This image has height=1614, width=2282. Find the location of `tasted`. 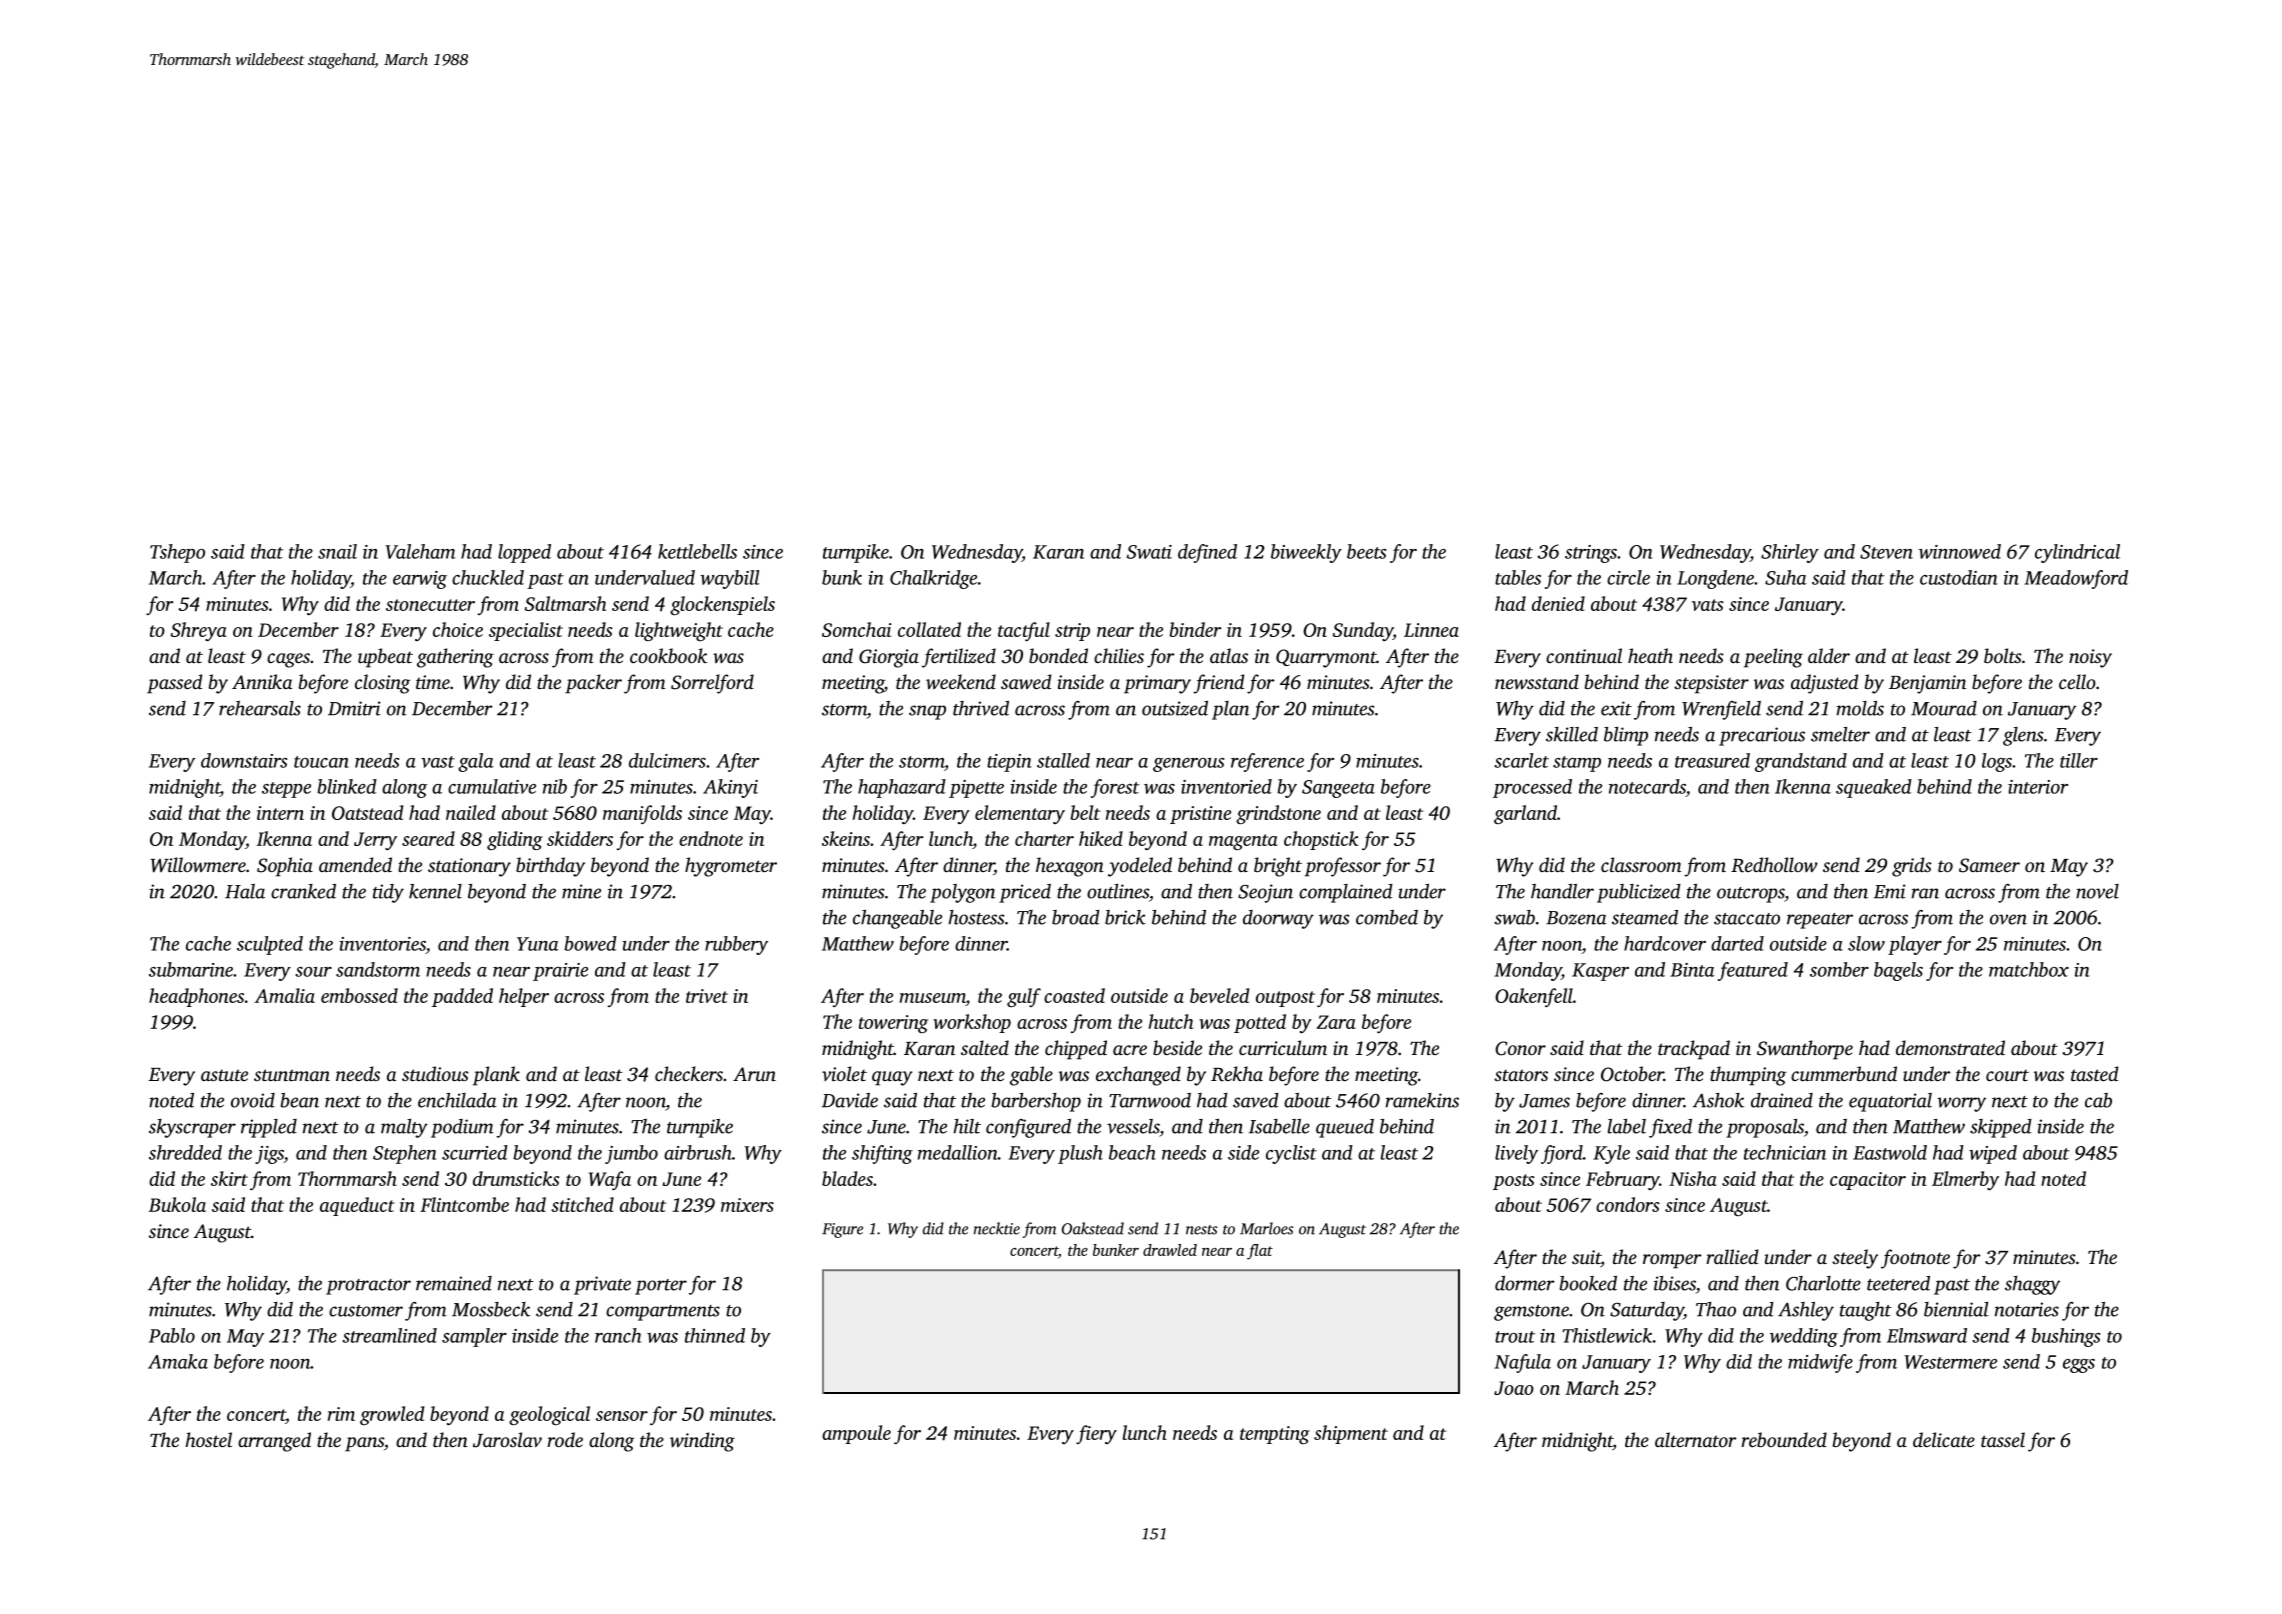

tasted is located at coordinates (2094, 1073).
